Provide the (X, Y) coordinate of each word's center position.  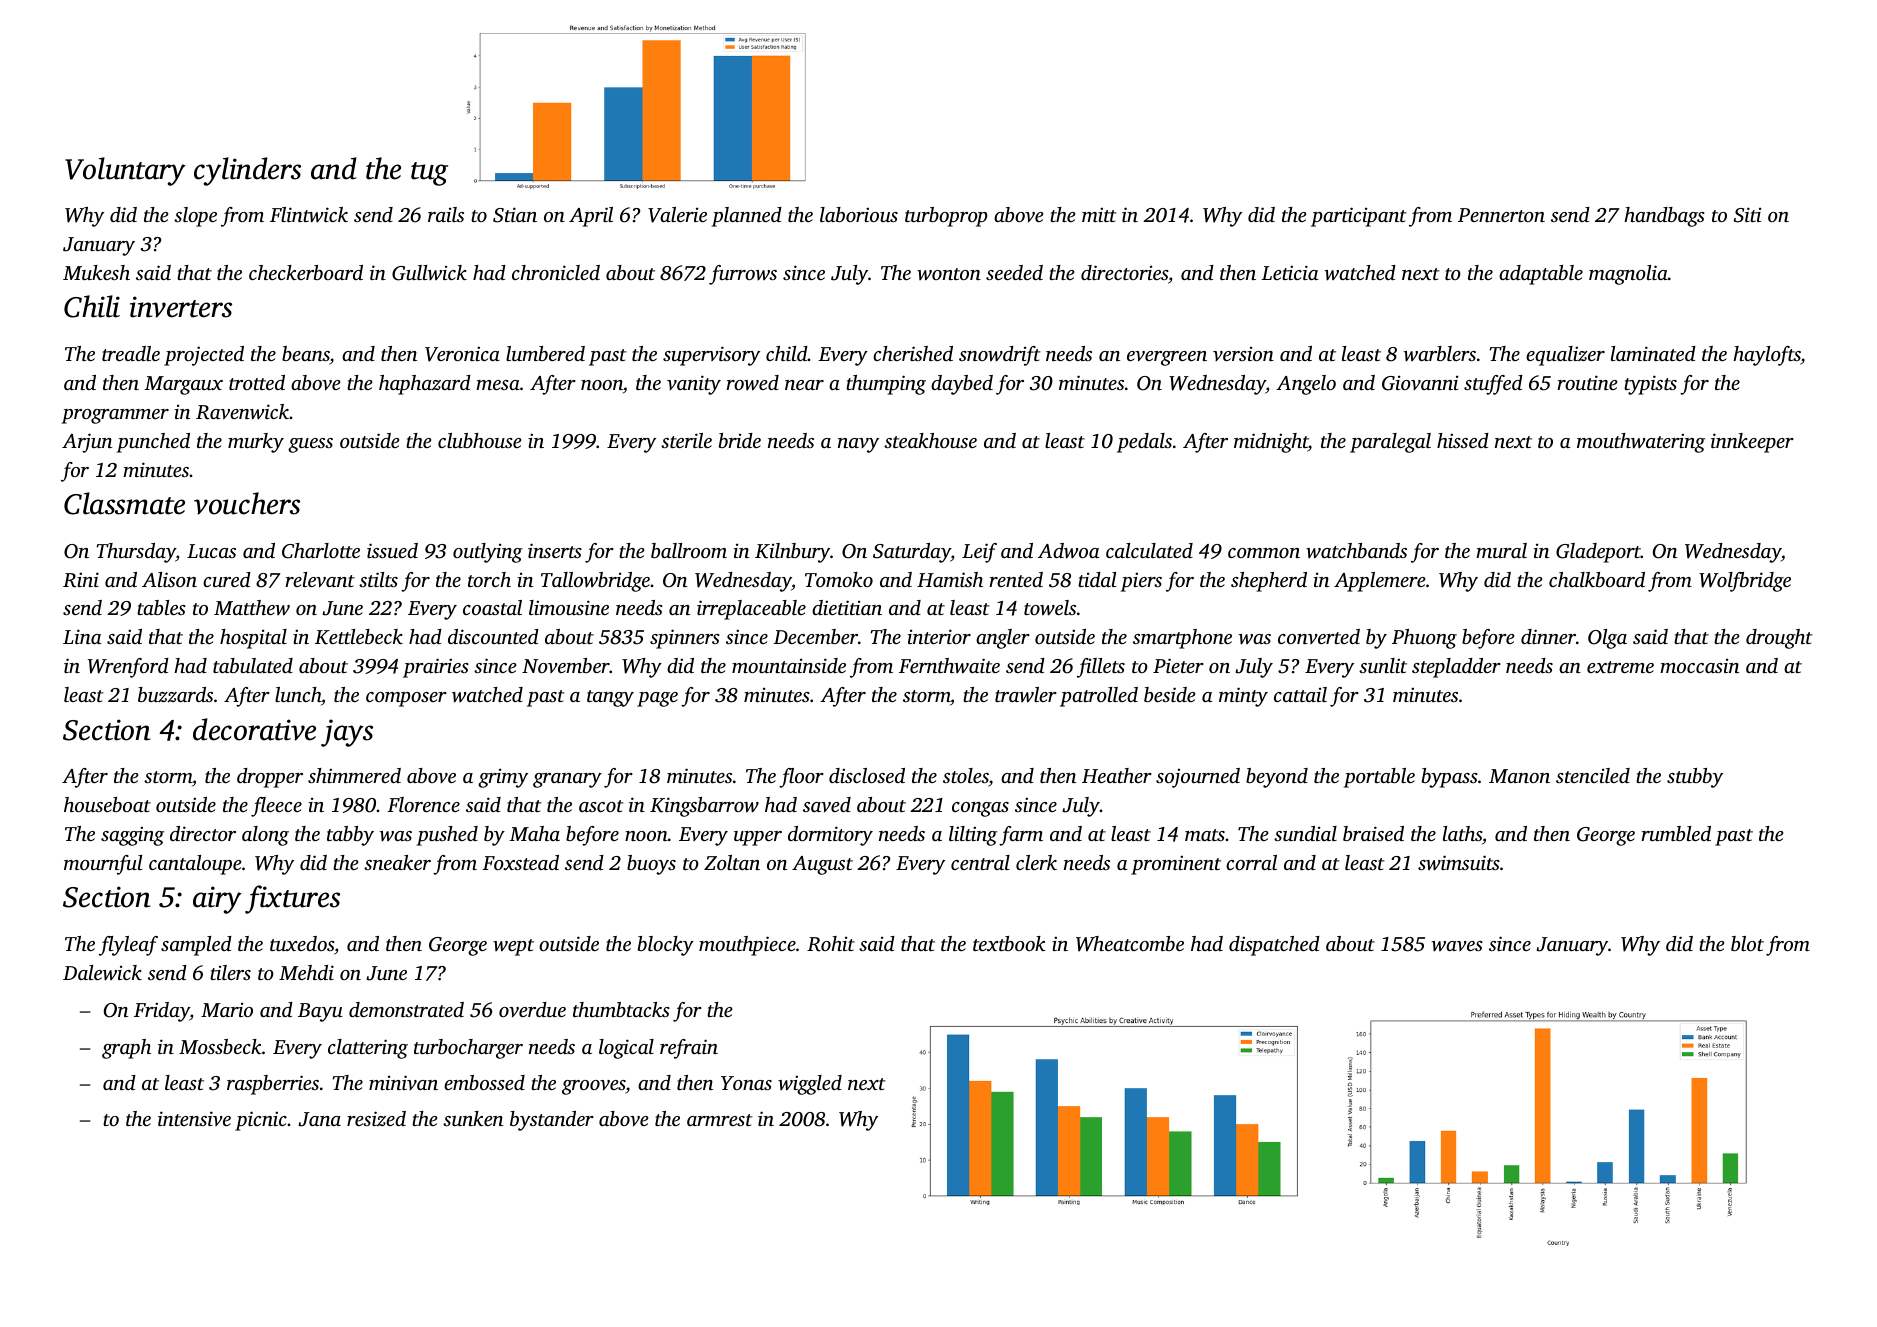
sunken (473, 1118)
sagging (132, 836)
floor (801, 778)
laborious (859, 214)
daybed (962, 385)
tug (429, 174)
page (657, 699)
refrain (689, 1049)
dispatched (1274, 946)
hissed (1463, 440)
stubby (1695, 778)
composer (406, 699)
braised (1373, 833)
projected (204, 356)
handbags (1664, 217)
